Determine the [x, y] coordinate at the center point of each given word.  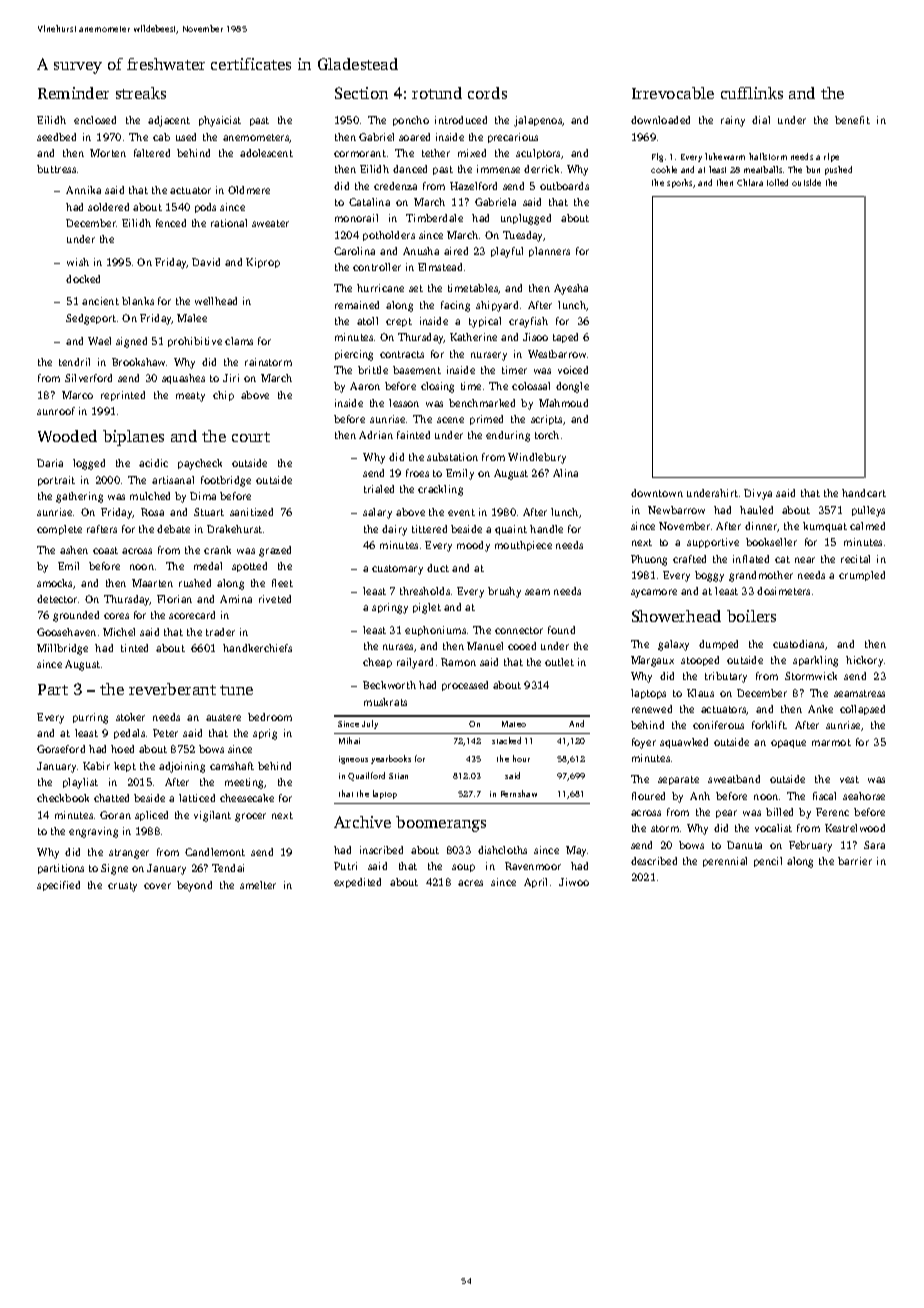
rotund [437, 93]
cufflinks [752, 93]
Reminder [73, 93]
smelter [258, 885]
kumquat [825, 527]
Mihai [349, 740]
